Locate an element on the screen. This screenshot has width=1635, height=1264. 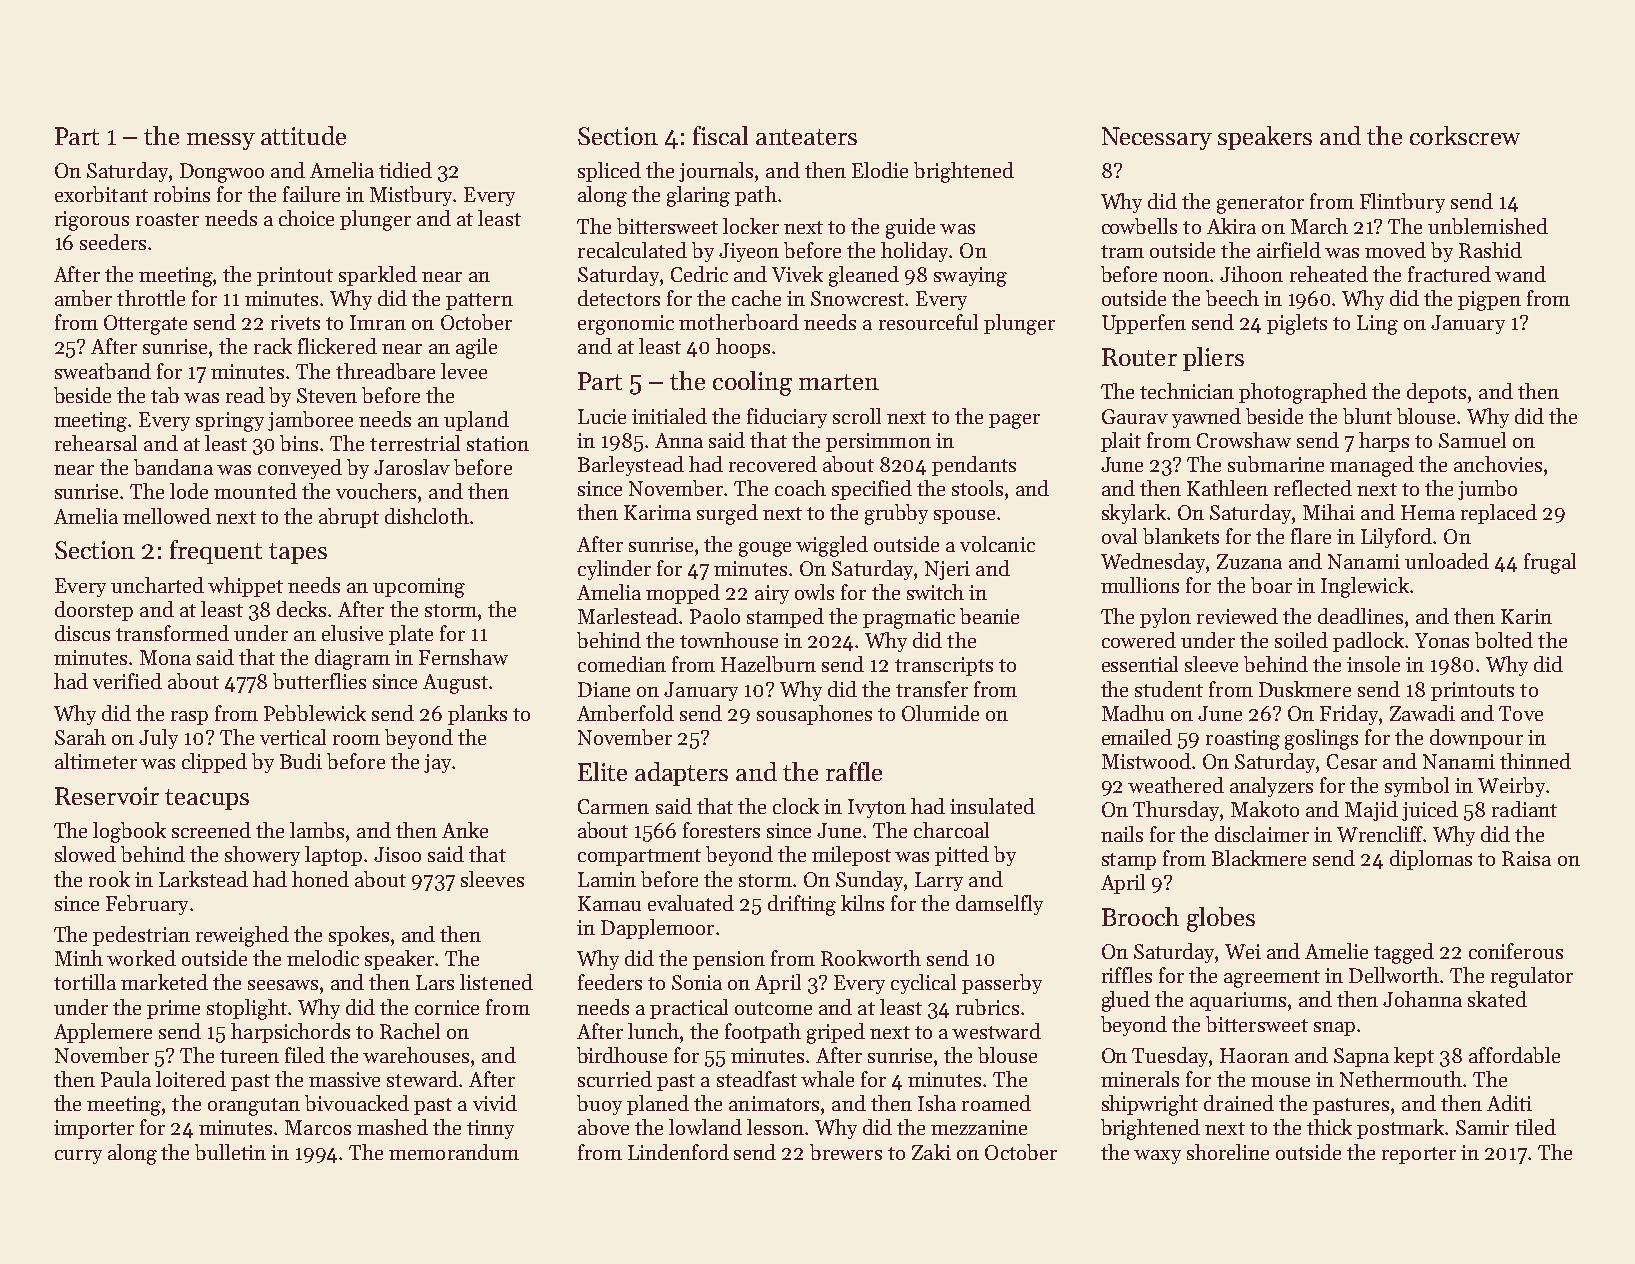
anteaters is located at coordinates (806, 137).
